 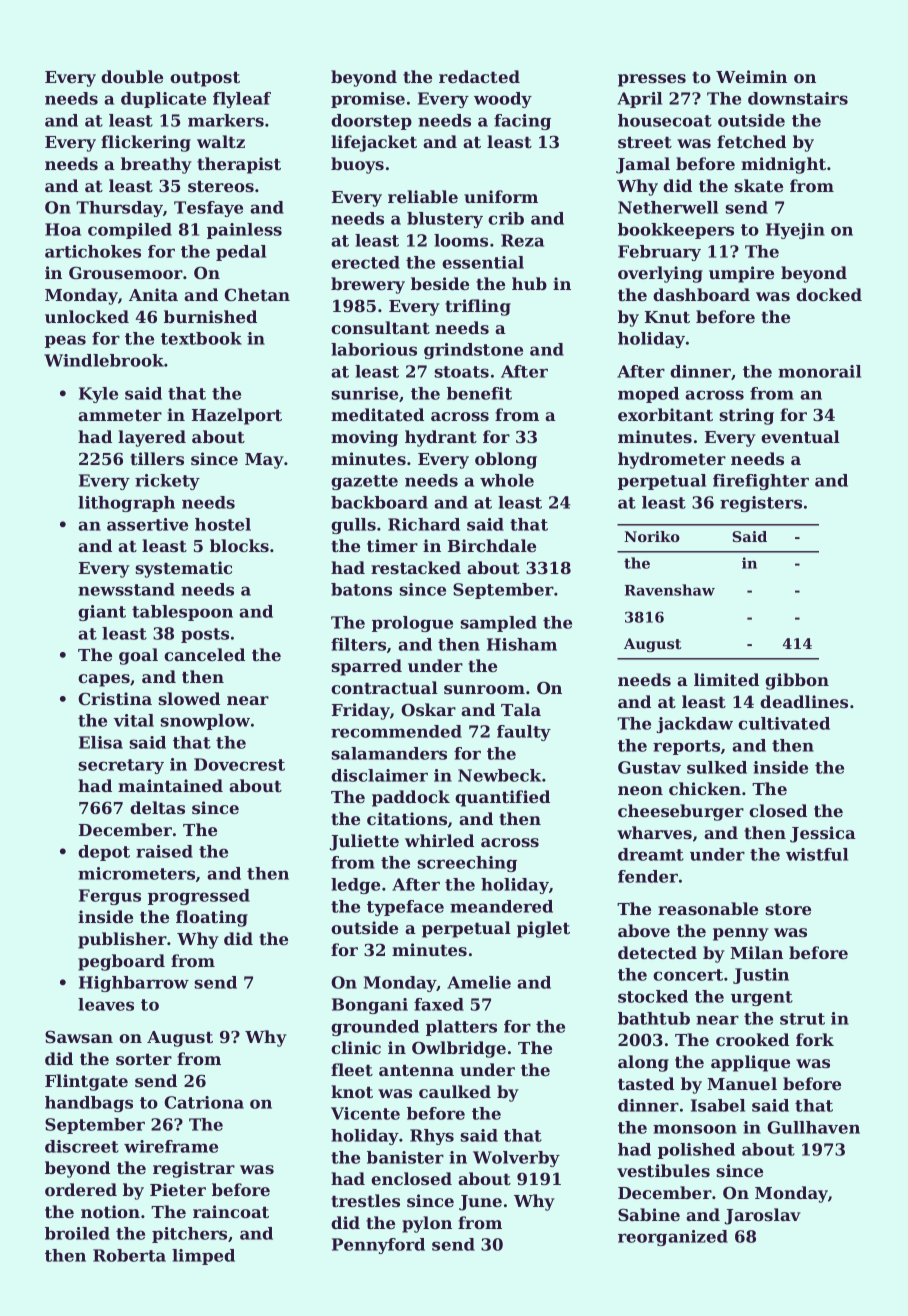 I want to click on Sawsan, so click(x=79, y=1036).
